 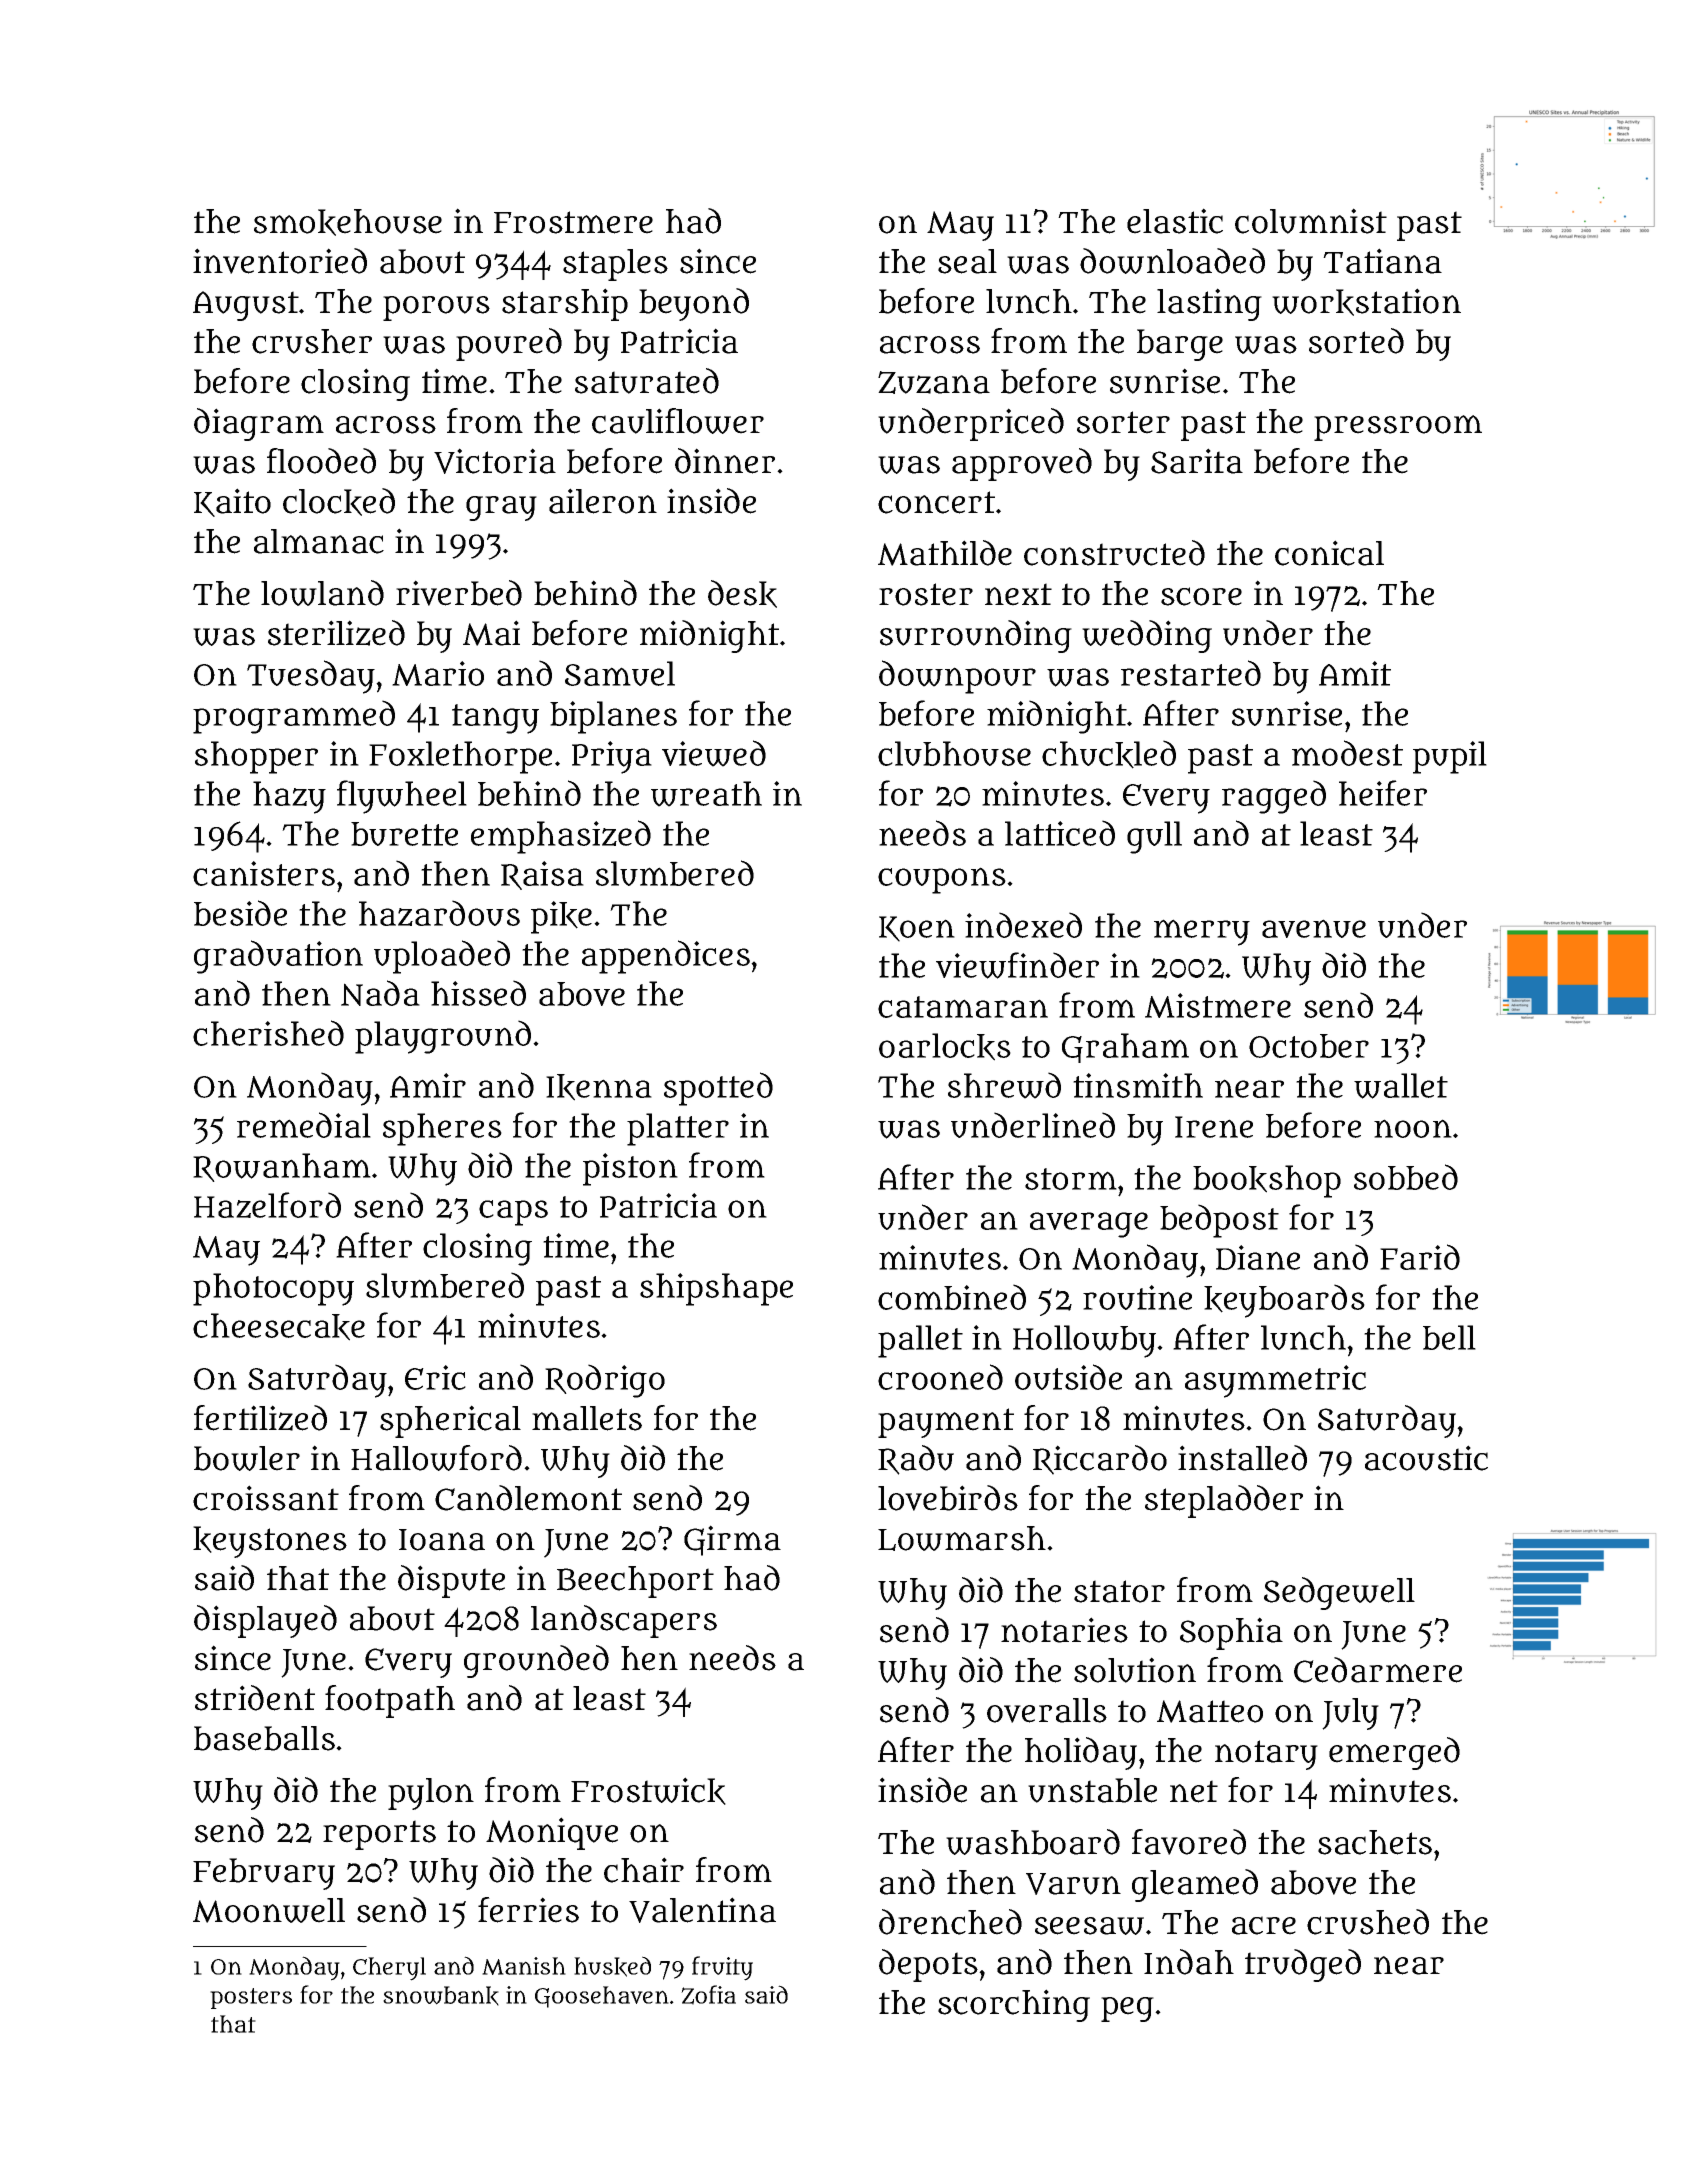 I want to click on downpour, so click(x=957, y=677).
